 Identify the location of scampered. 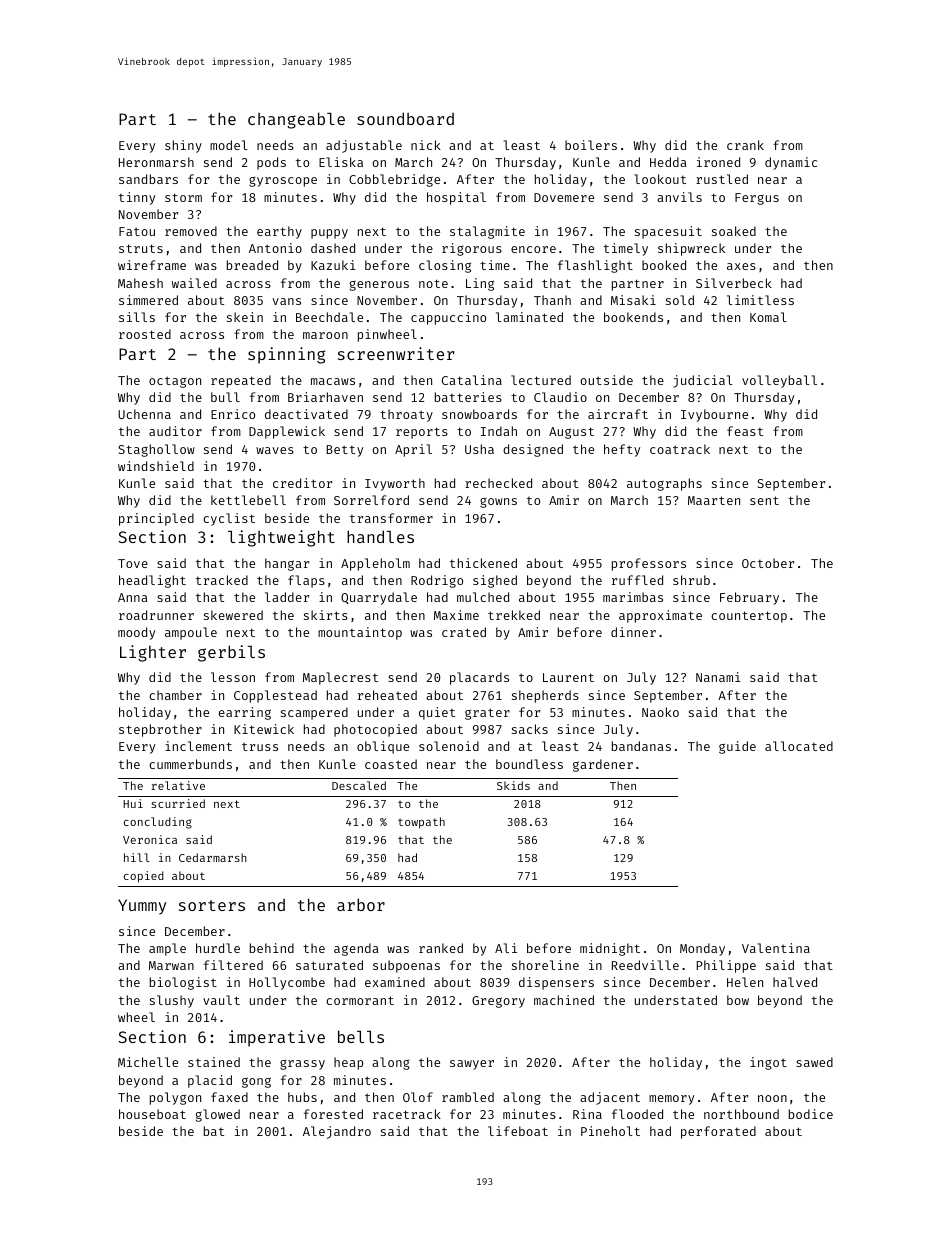
(314, 713).
